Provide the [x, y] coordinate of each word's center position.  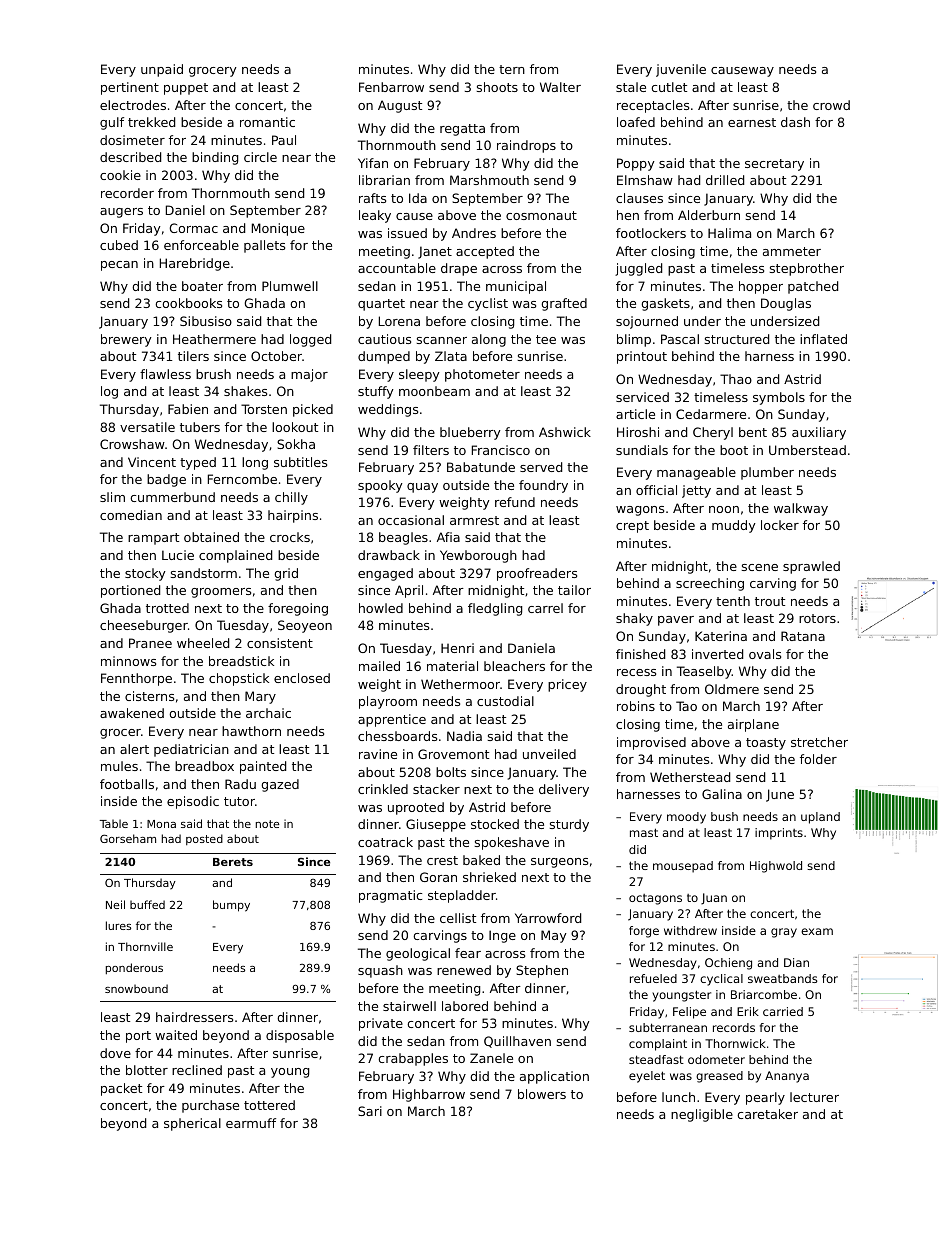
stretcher [819, 742]
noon [724, 509]
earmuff [251, 1123]
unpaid [162, 70]
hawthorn [251, 731]
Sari [370, 1111]
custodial [505, 701]
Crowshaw [132, 444]
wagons [640, 511]
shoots [497, 87]
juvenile [681, 70]
